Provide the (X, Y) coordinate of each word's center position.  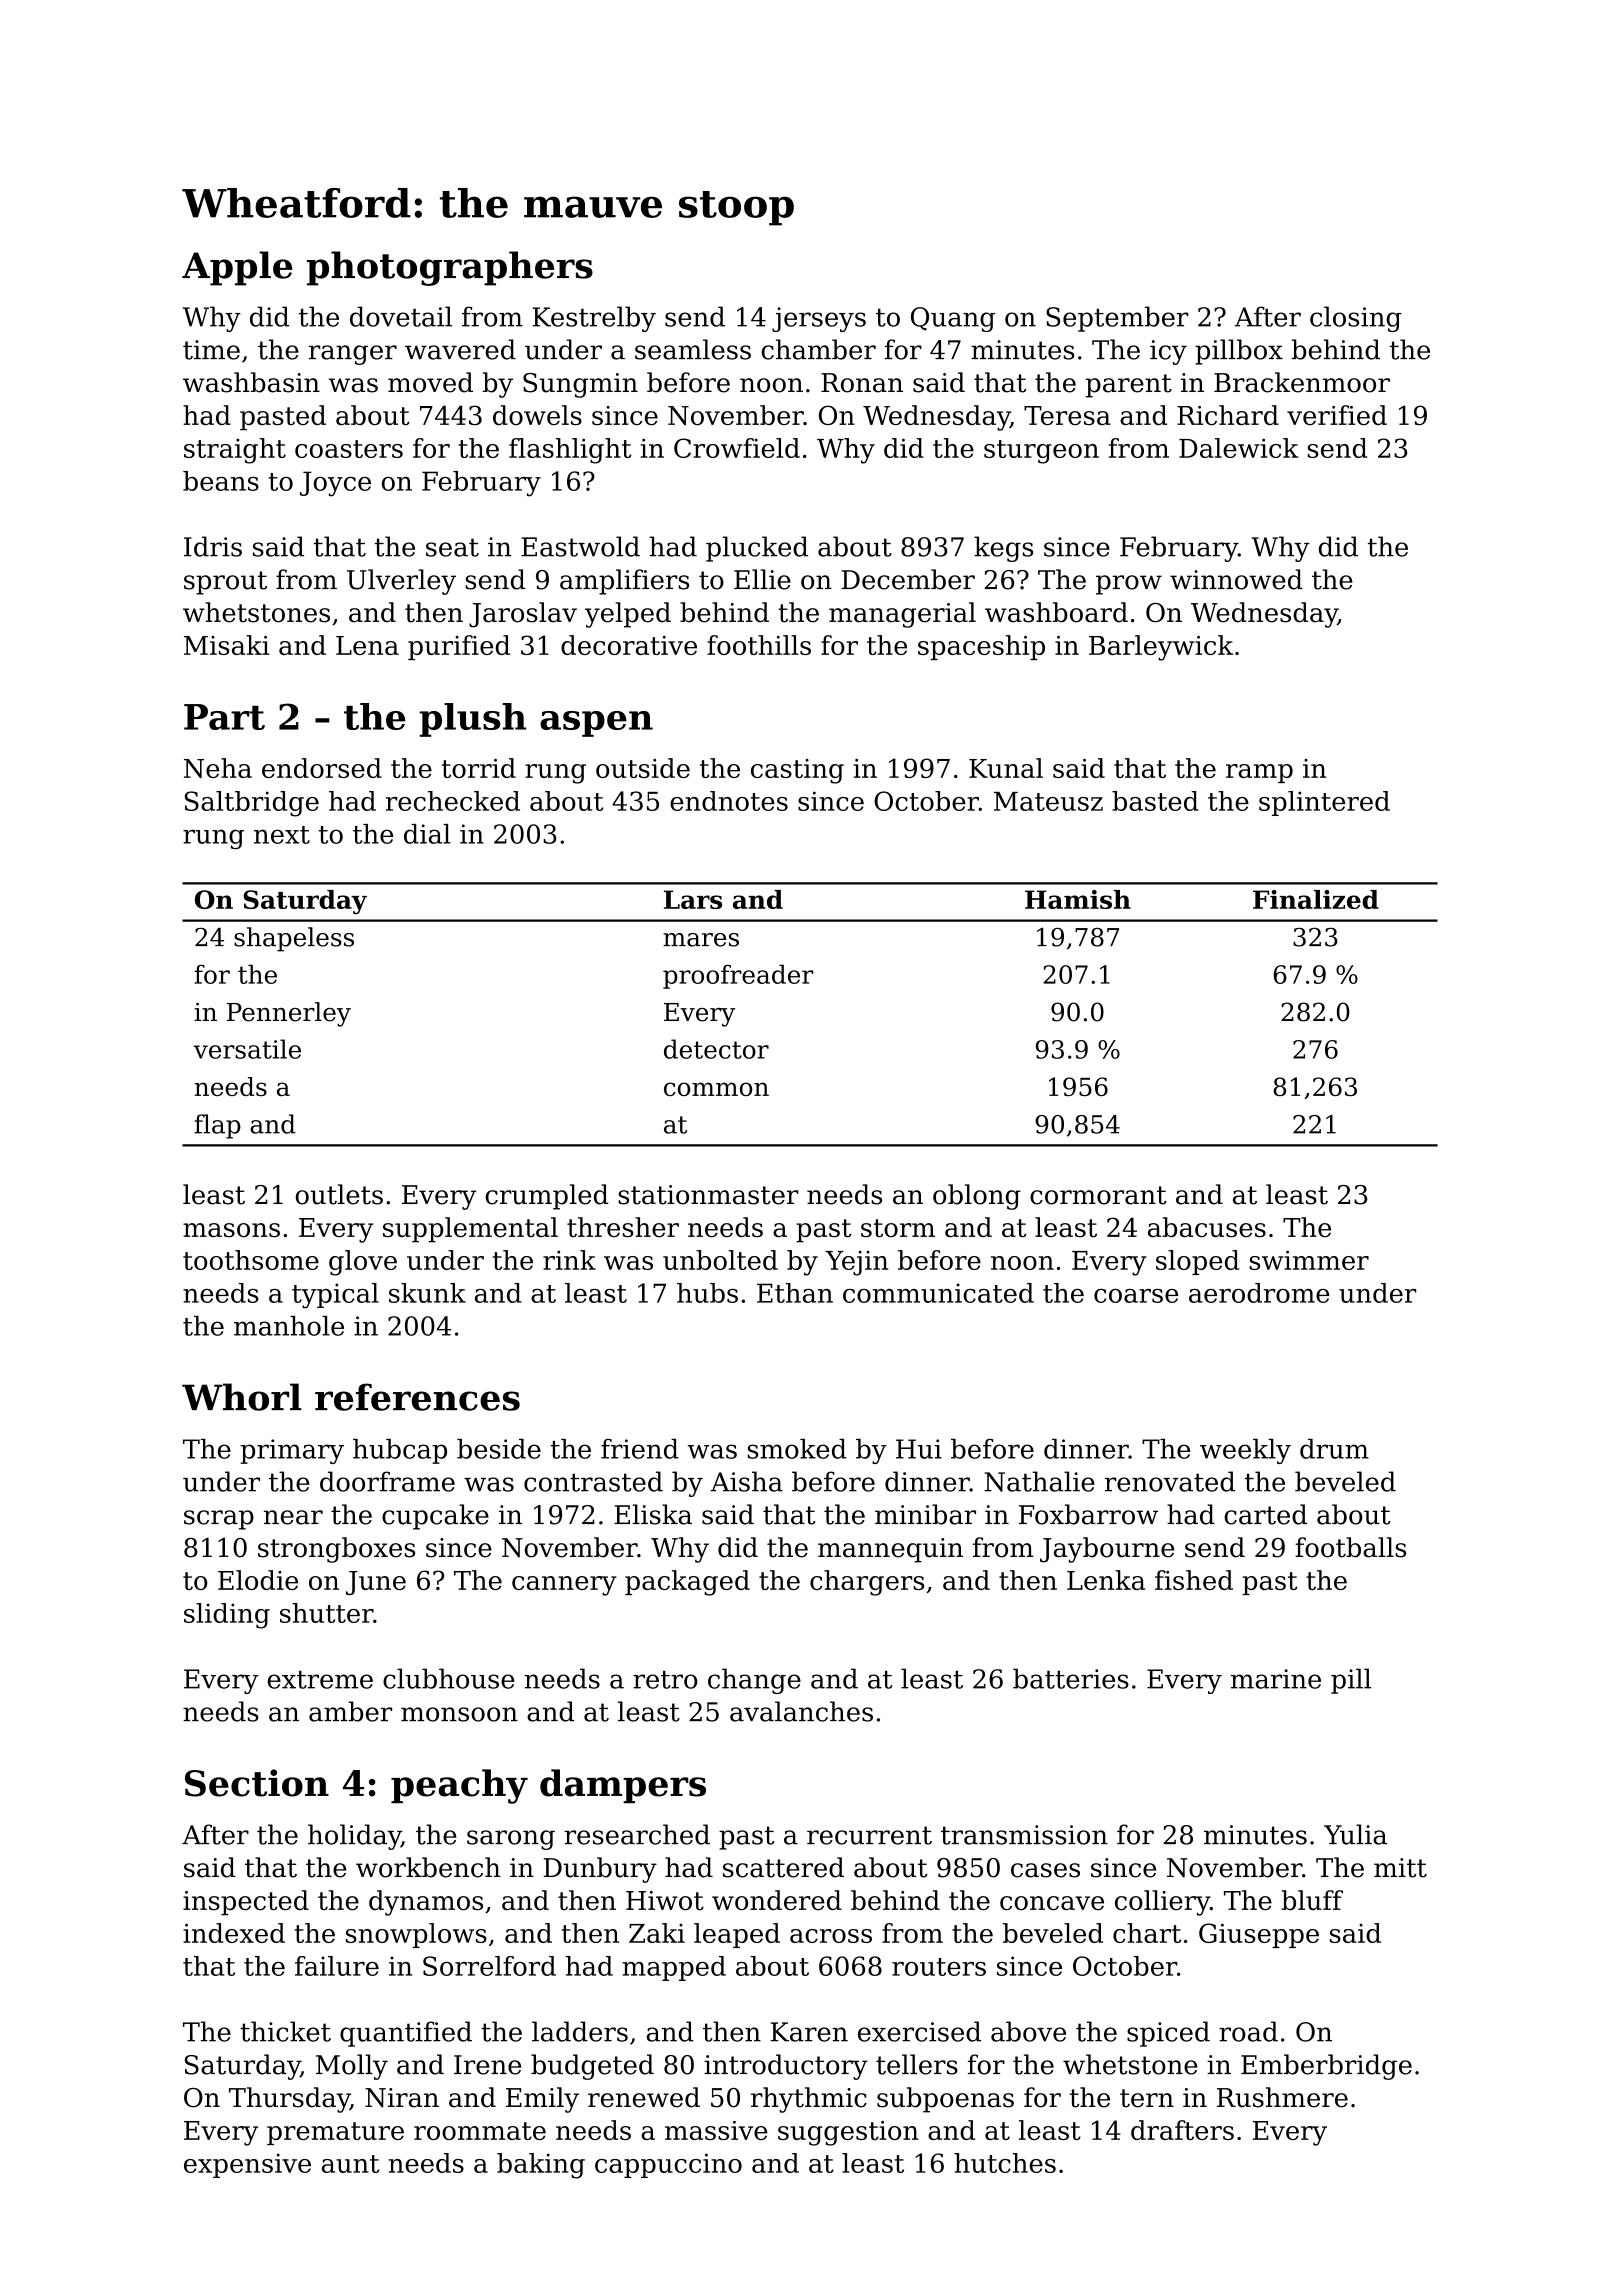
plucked (757, 549)
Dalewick (1238, 448)
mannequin (890, 1550)
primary (292, 1451)
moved (430, 382)
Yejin (856, 1263)
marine (1276, 1679)
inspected (246, 1903)
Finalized (1316, 899)
